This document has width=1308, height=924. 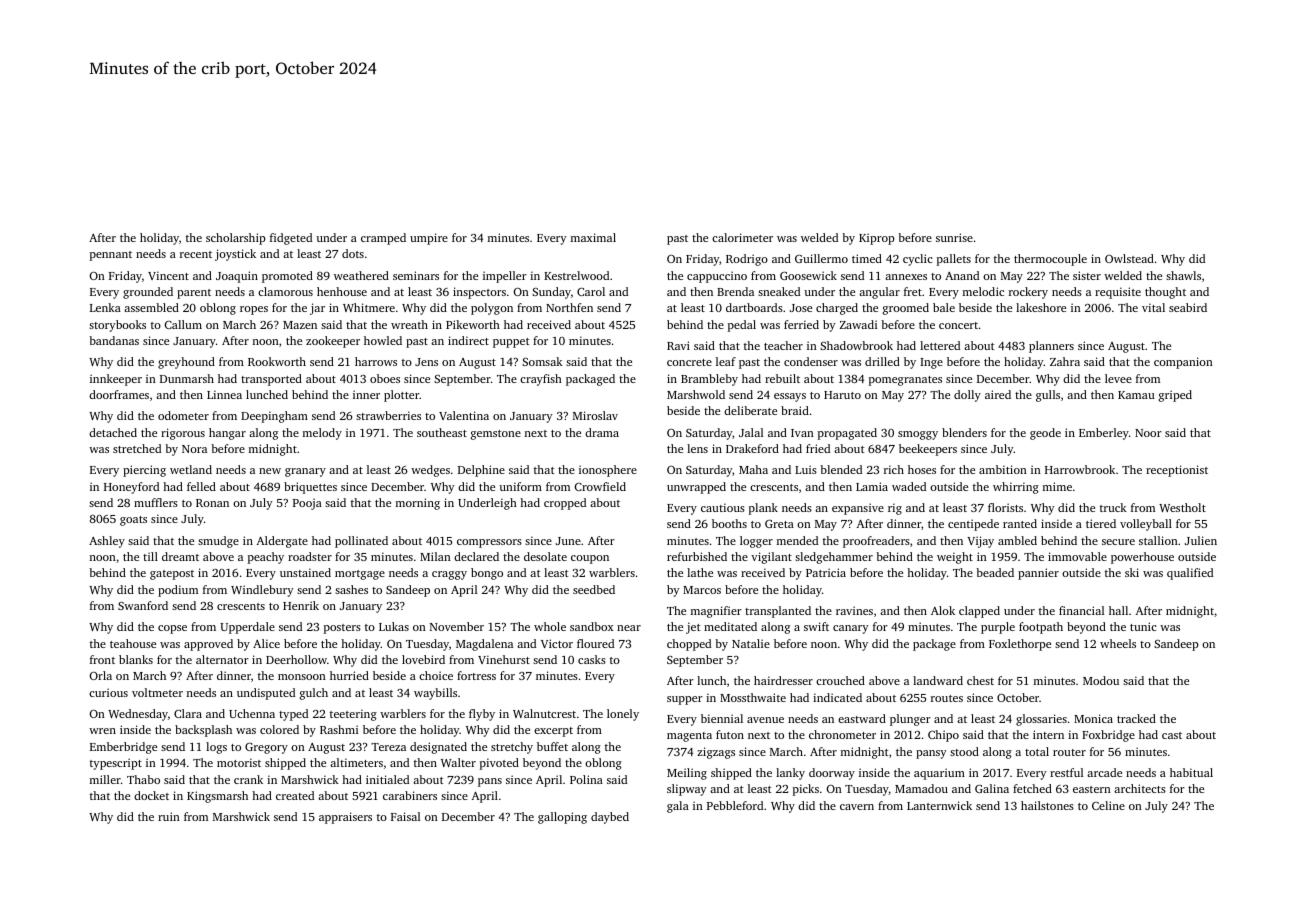 What do you see at coordinates (442, 432) in the document?
I see `southeast` at bounding box center [442, 432].
